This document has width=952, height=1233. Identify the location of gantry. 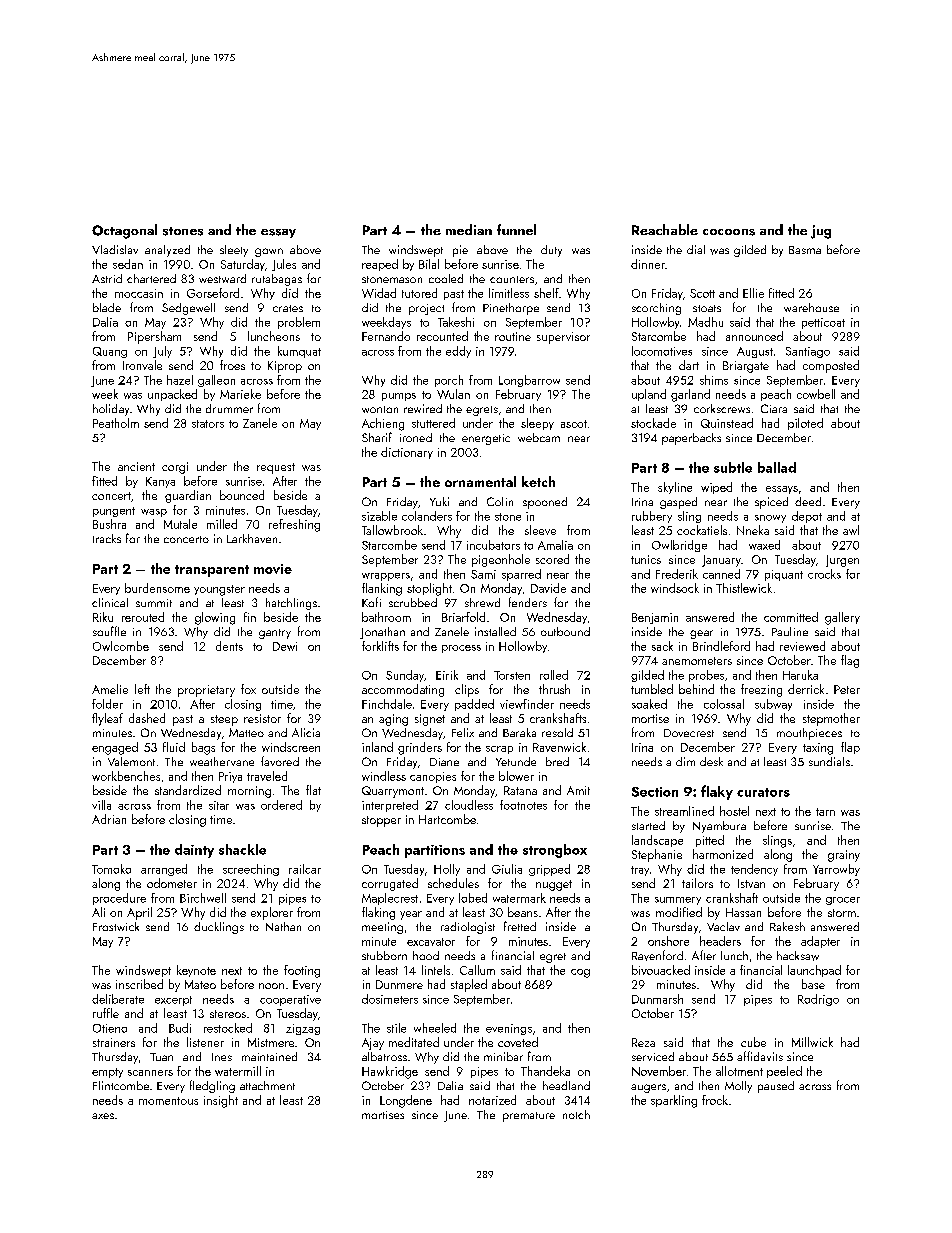
(275, 634).
